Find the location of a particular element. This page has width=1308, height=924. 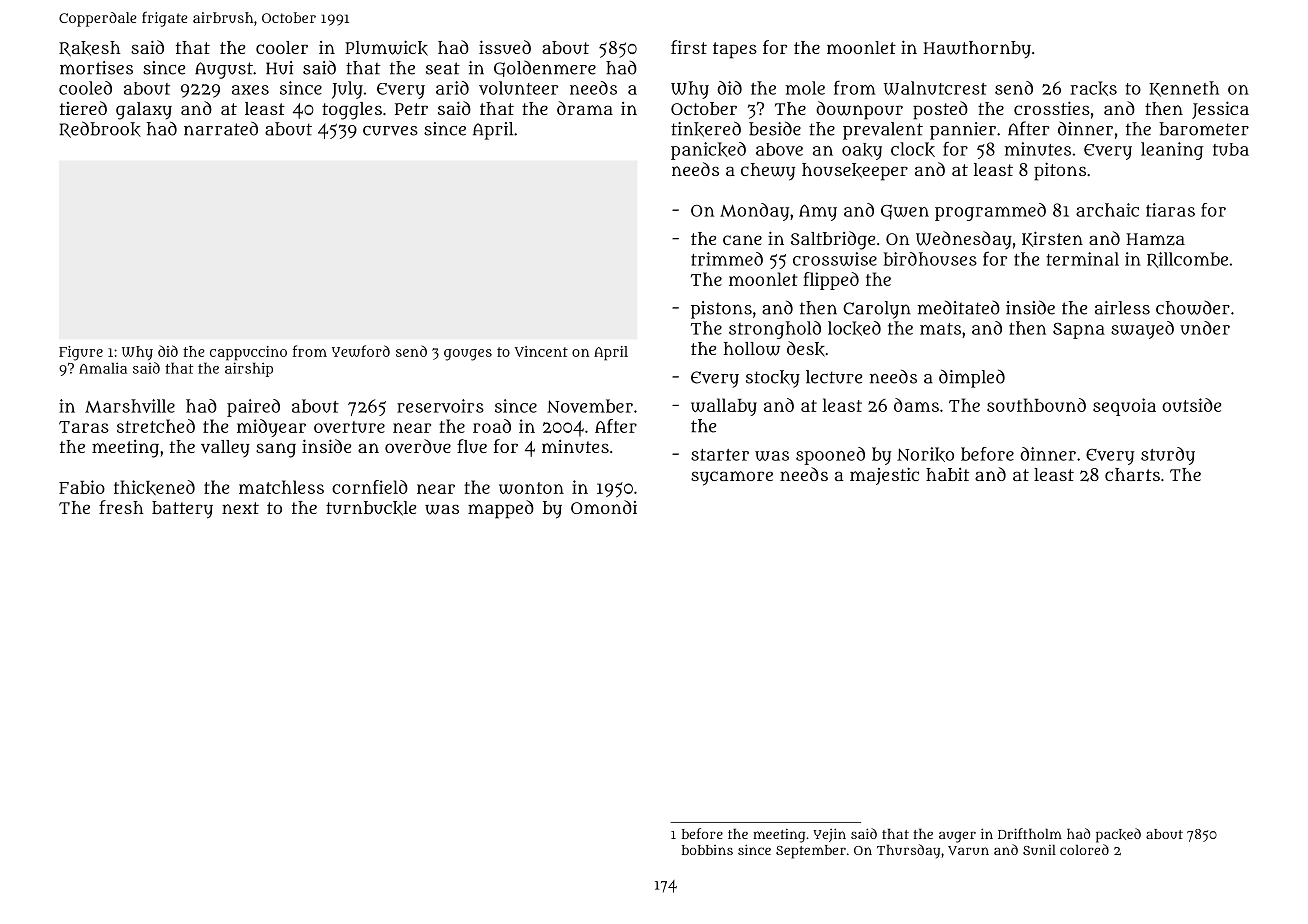

next is located at coordinates (240, 508).
